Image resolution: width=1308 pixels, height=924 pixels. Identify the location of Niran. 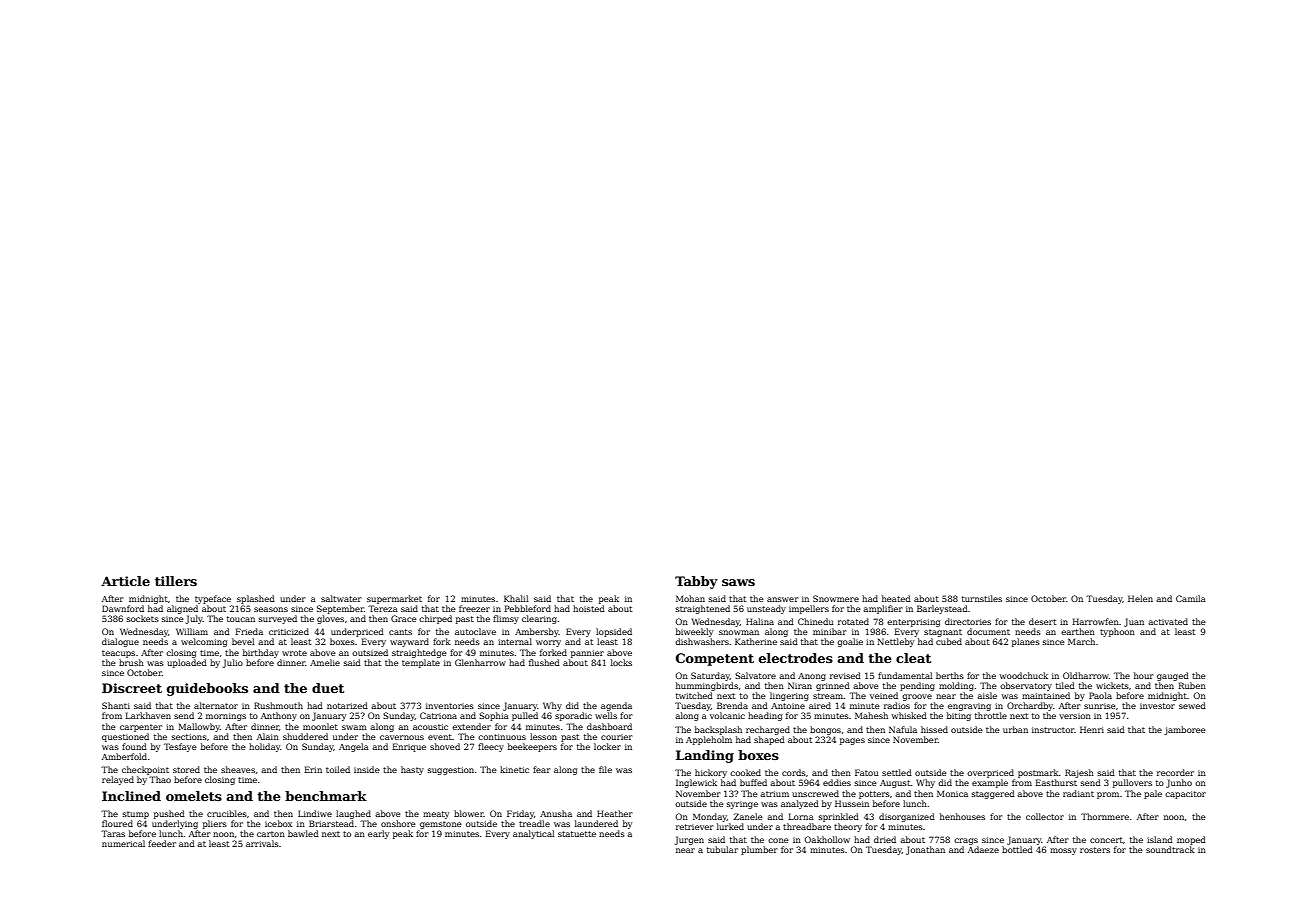
(800, 685).
